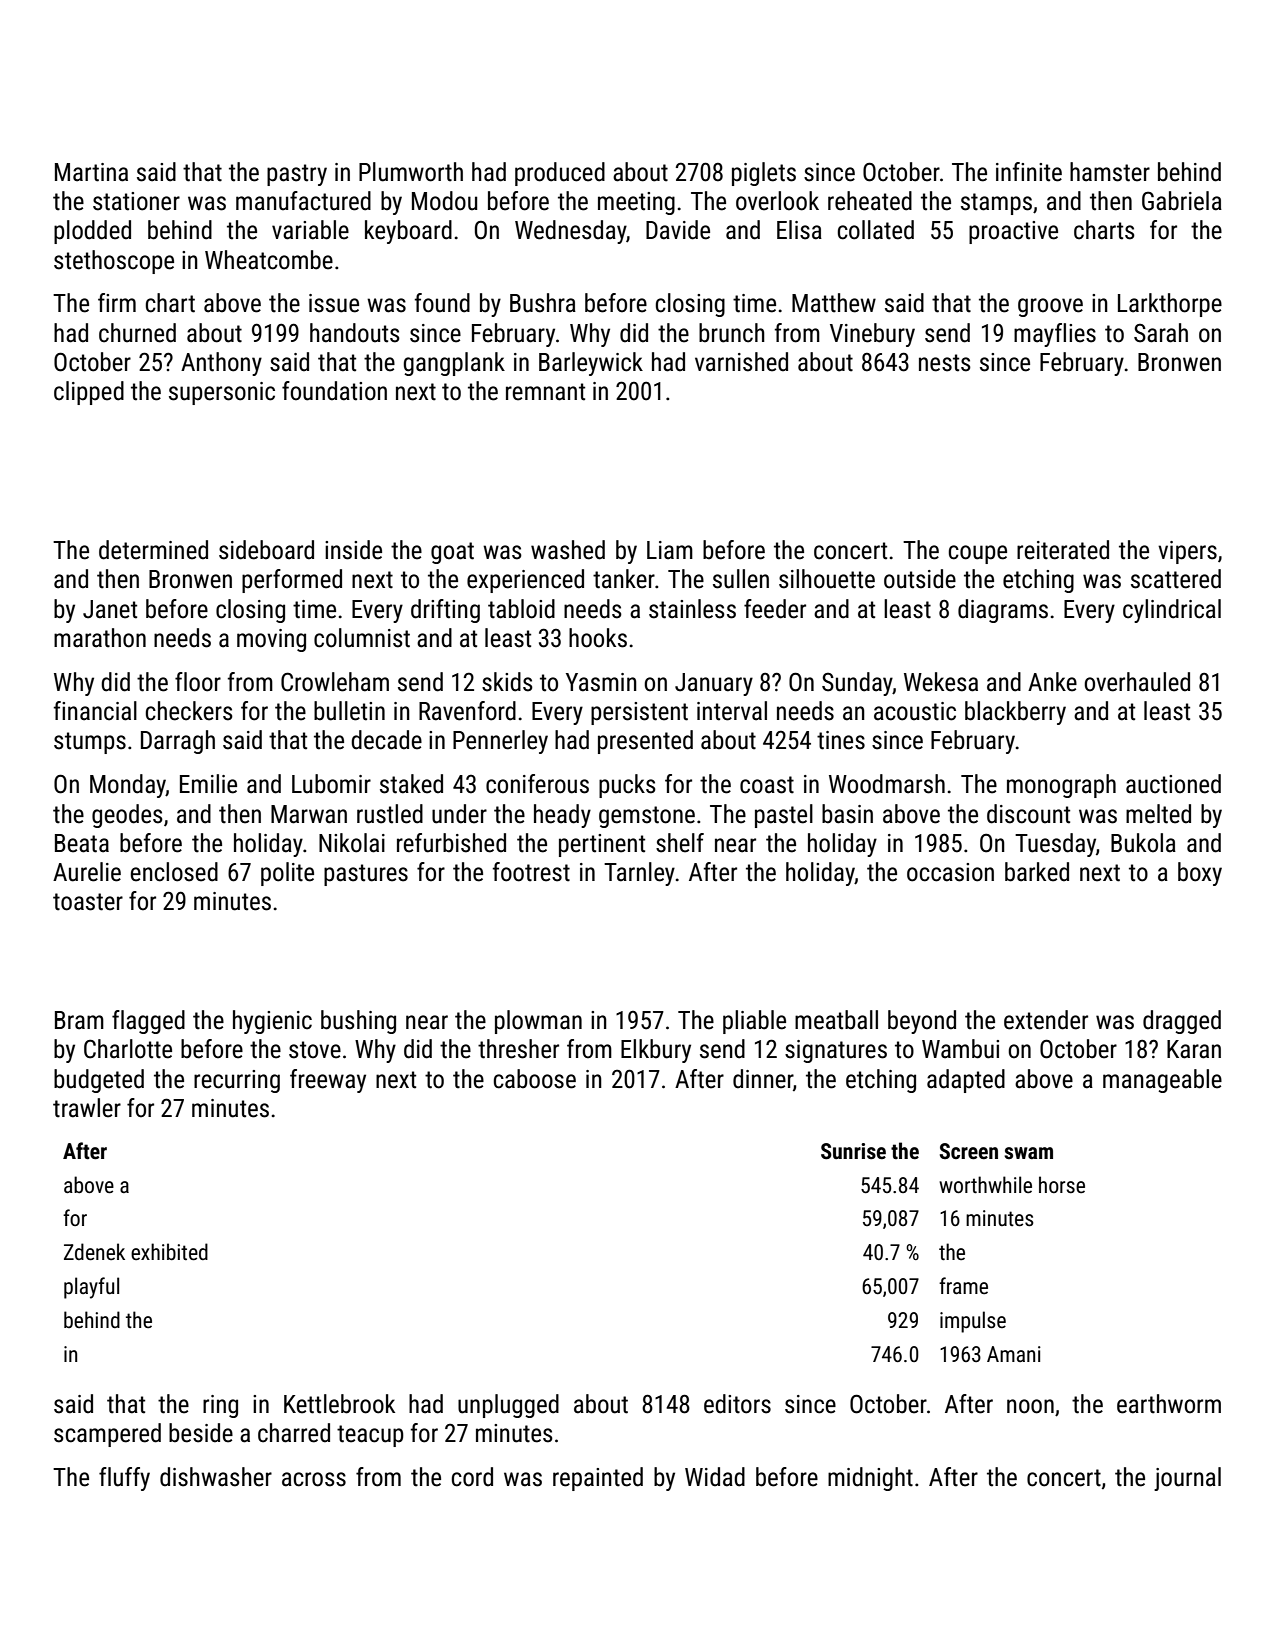 This screenshot has width=1276, height=1651. What do you see at coordinates (1182, 201) in the screenshot?
I see `Gabriela` at bounding box center [1182, 201].
